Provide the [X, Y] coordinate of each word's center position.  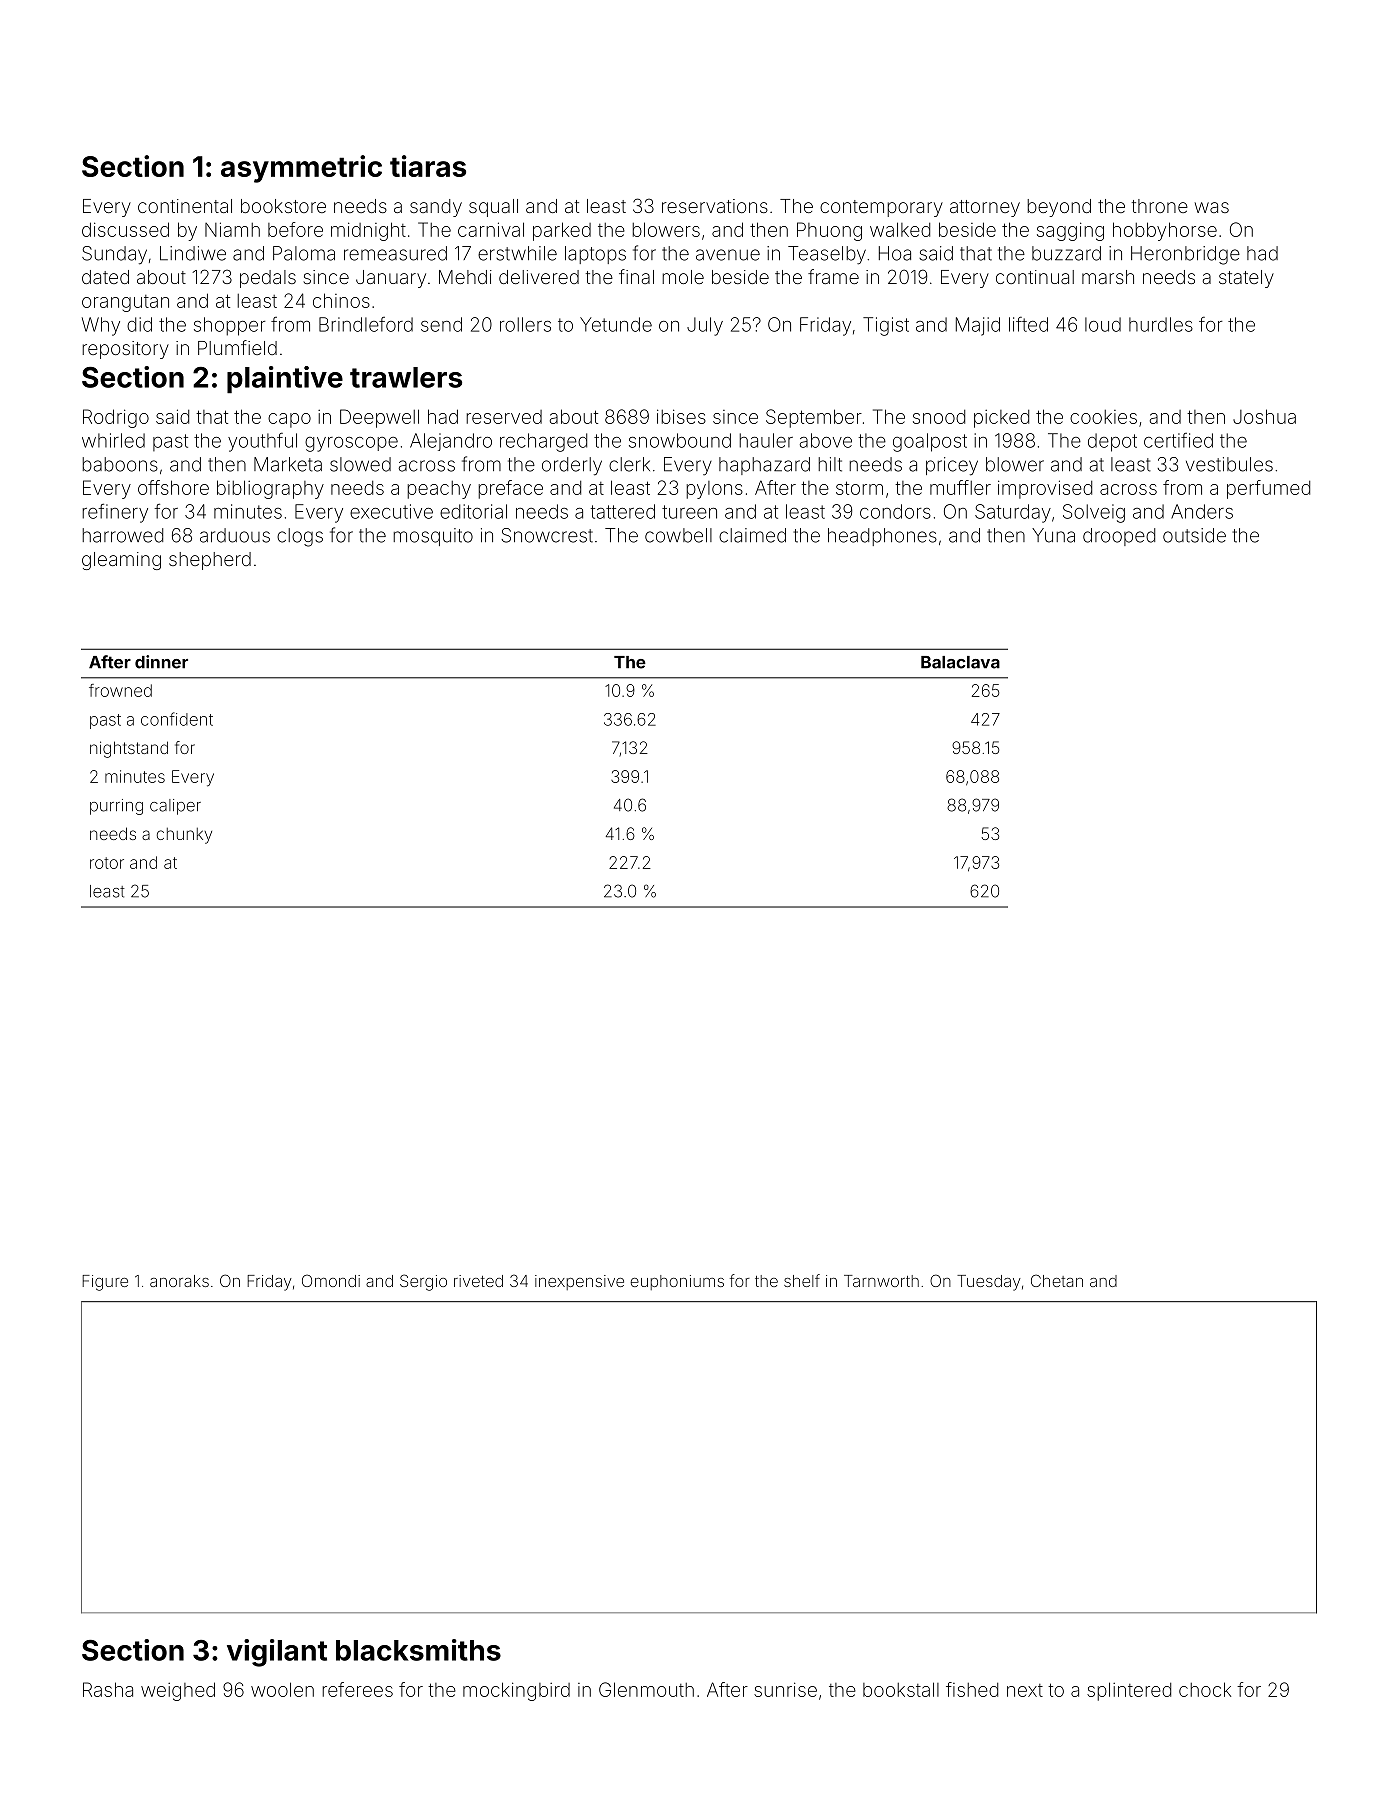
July [705, 326]
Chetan [1057, 1280]
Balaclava [960, 662]
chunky [184, 836]
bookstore [283, 206]
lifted [1028, 324]
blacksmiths [418, 1650]
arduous [235, 535]
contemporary [881, 208]
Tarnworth [881, 1281]
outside [1194, 535]
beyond [1059, 208]
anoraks [179, 1281]
